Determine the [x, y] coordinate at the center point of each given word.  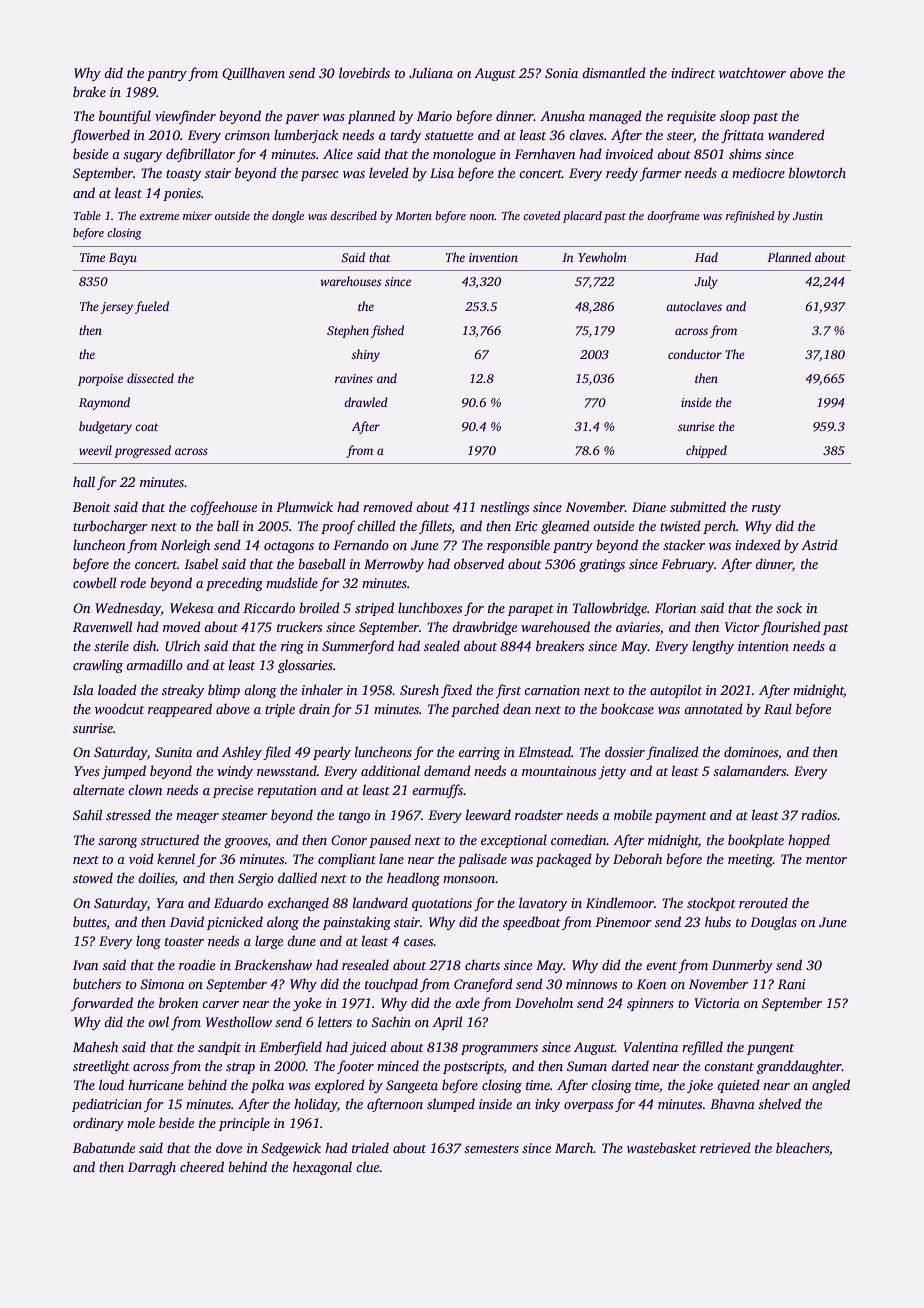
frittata [742, 136]
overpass [588, 1107]
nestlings [504, 508]
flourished [791, 628]
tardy [405, 136]
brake [89, 91]
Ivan [85, 965]
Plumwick [304, 506]
